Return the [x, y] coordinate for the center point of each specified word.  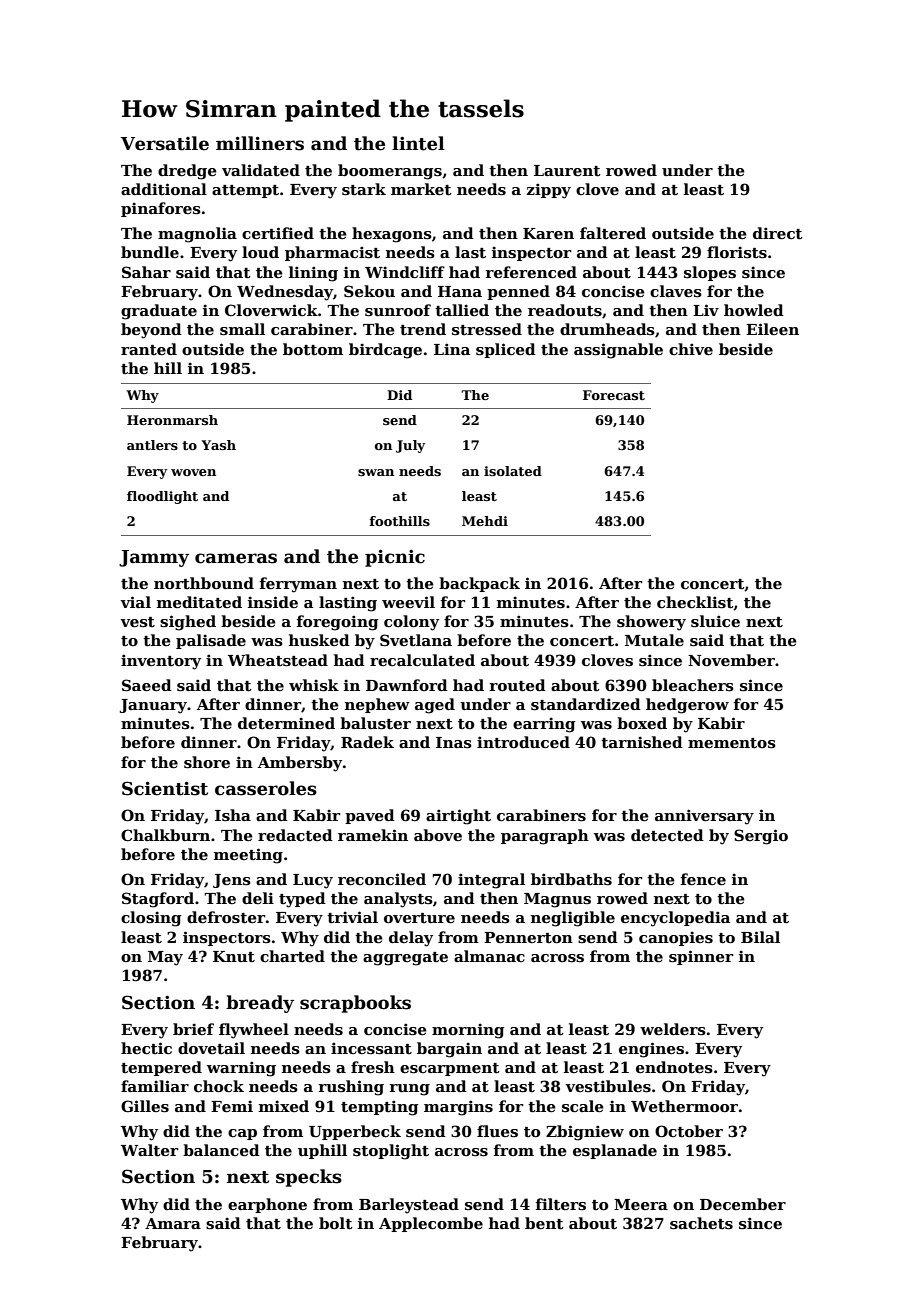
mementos [732, 743]
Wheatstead [278, 660]
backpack [479, 584]
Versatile [165, 143]
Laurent [567, 170]
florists [737, 252]
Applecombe [431, 1224]
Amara [173, 1223]
